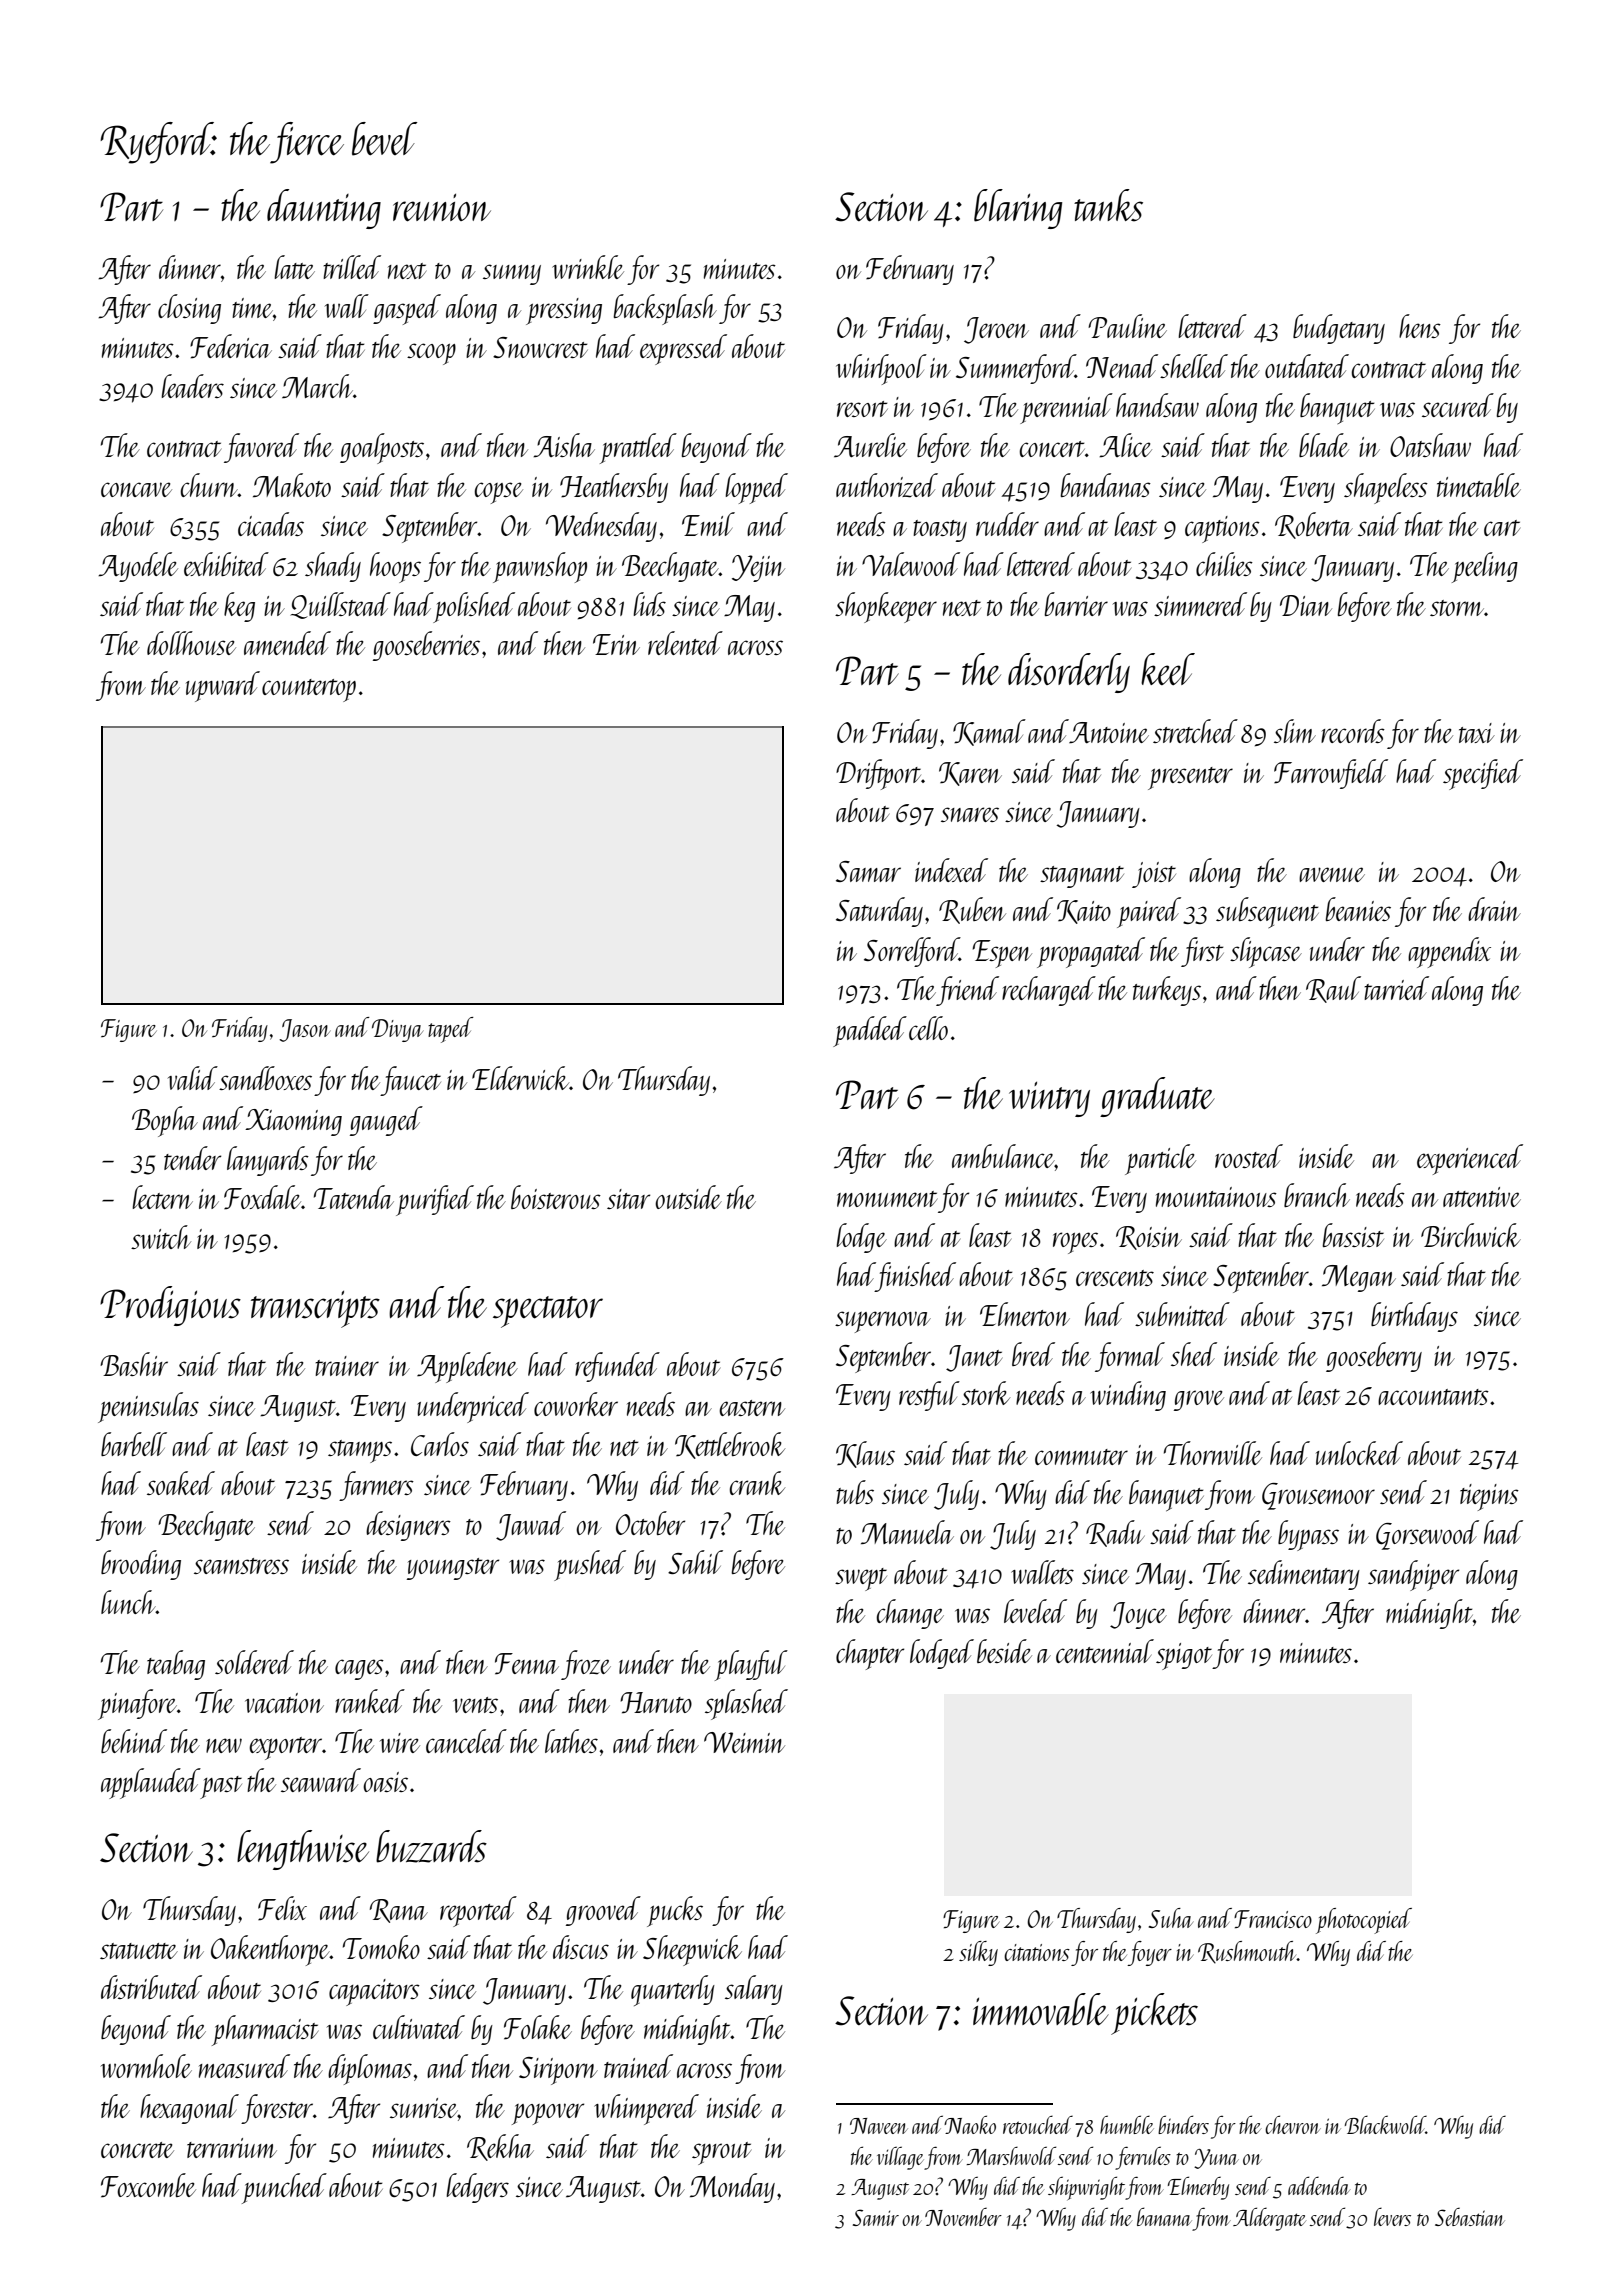 Image resolution: width=1620 pixels, height=2292 pixels. I want to click on wire, so click(400, 1743).
